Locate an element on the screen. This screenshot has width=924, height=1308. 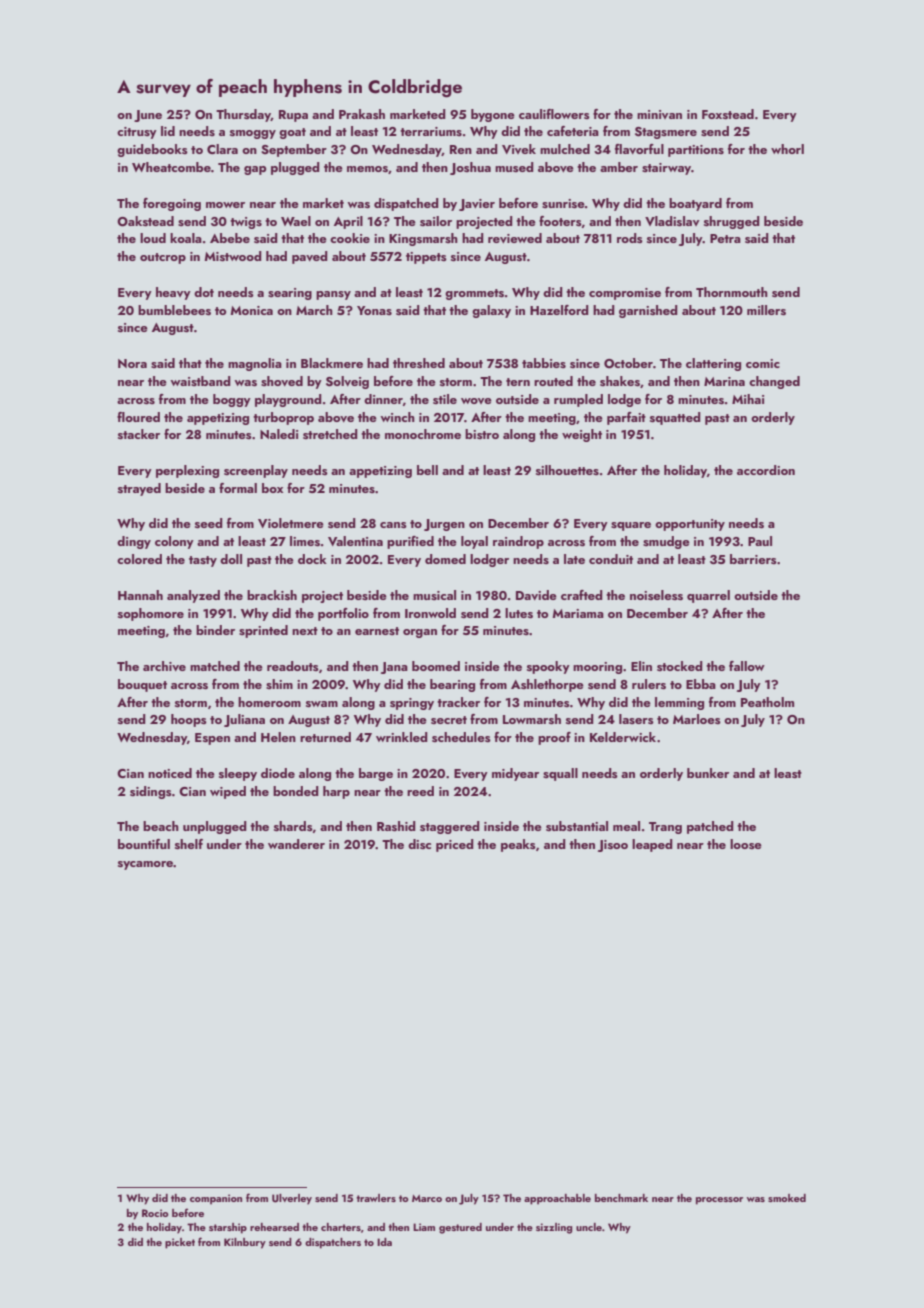
bistro is located at coordinates (482, 434).
